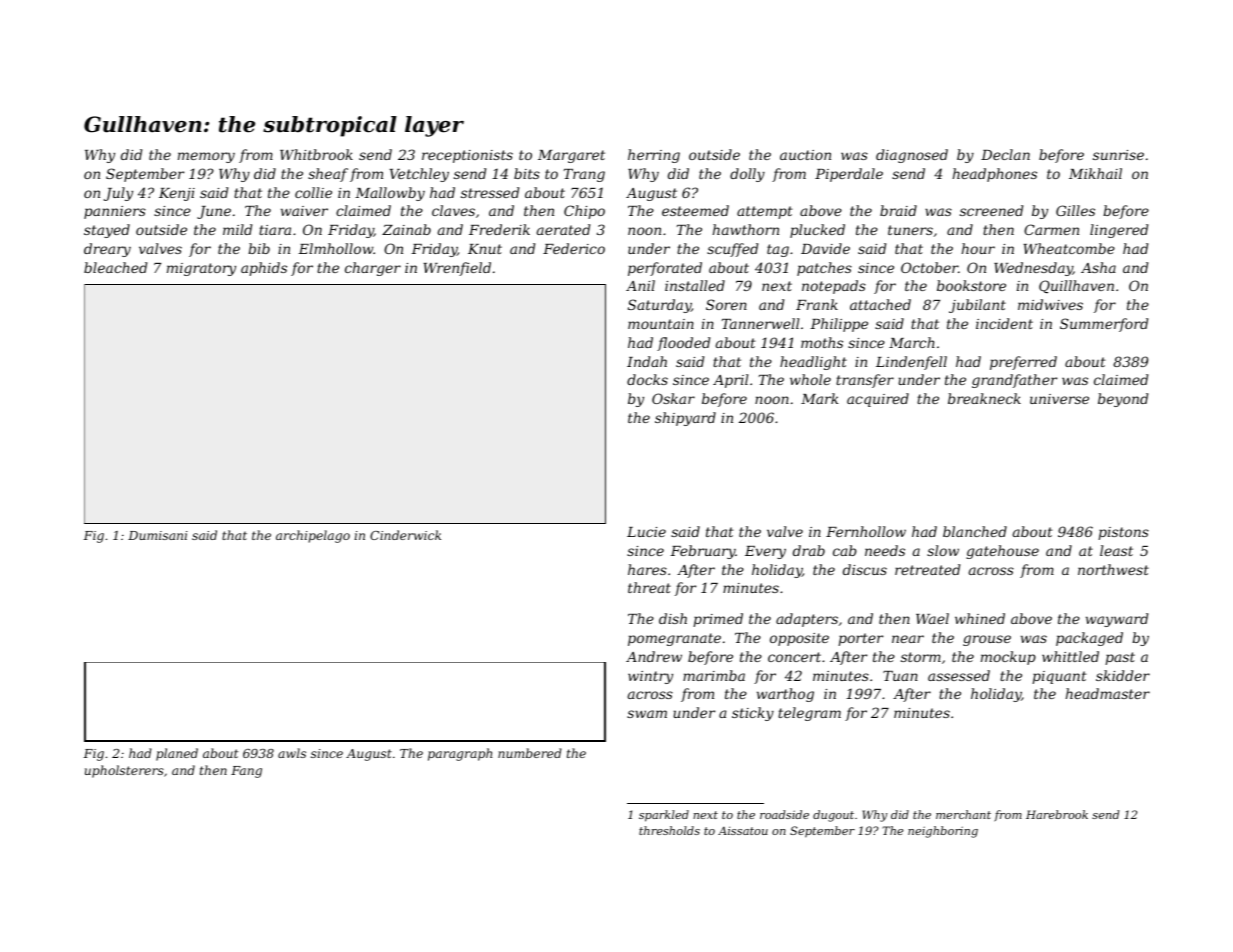 This document has height=952, width=1233. I want to click on archipelago, so click(313, 536).
